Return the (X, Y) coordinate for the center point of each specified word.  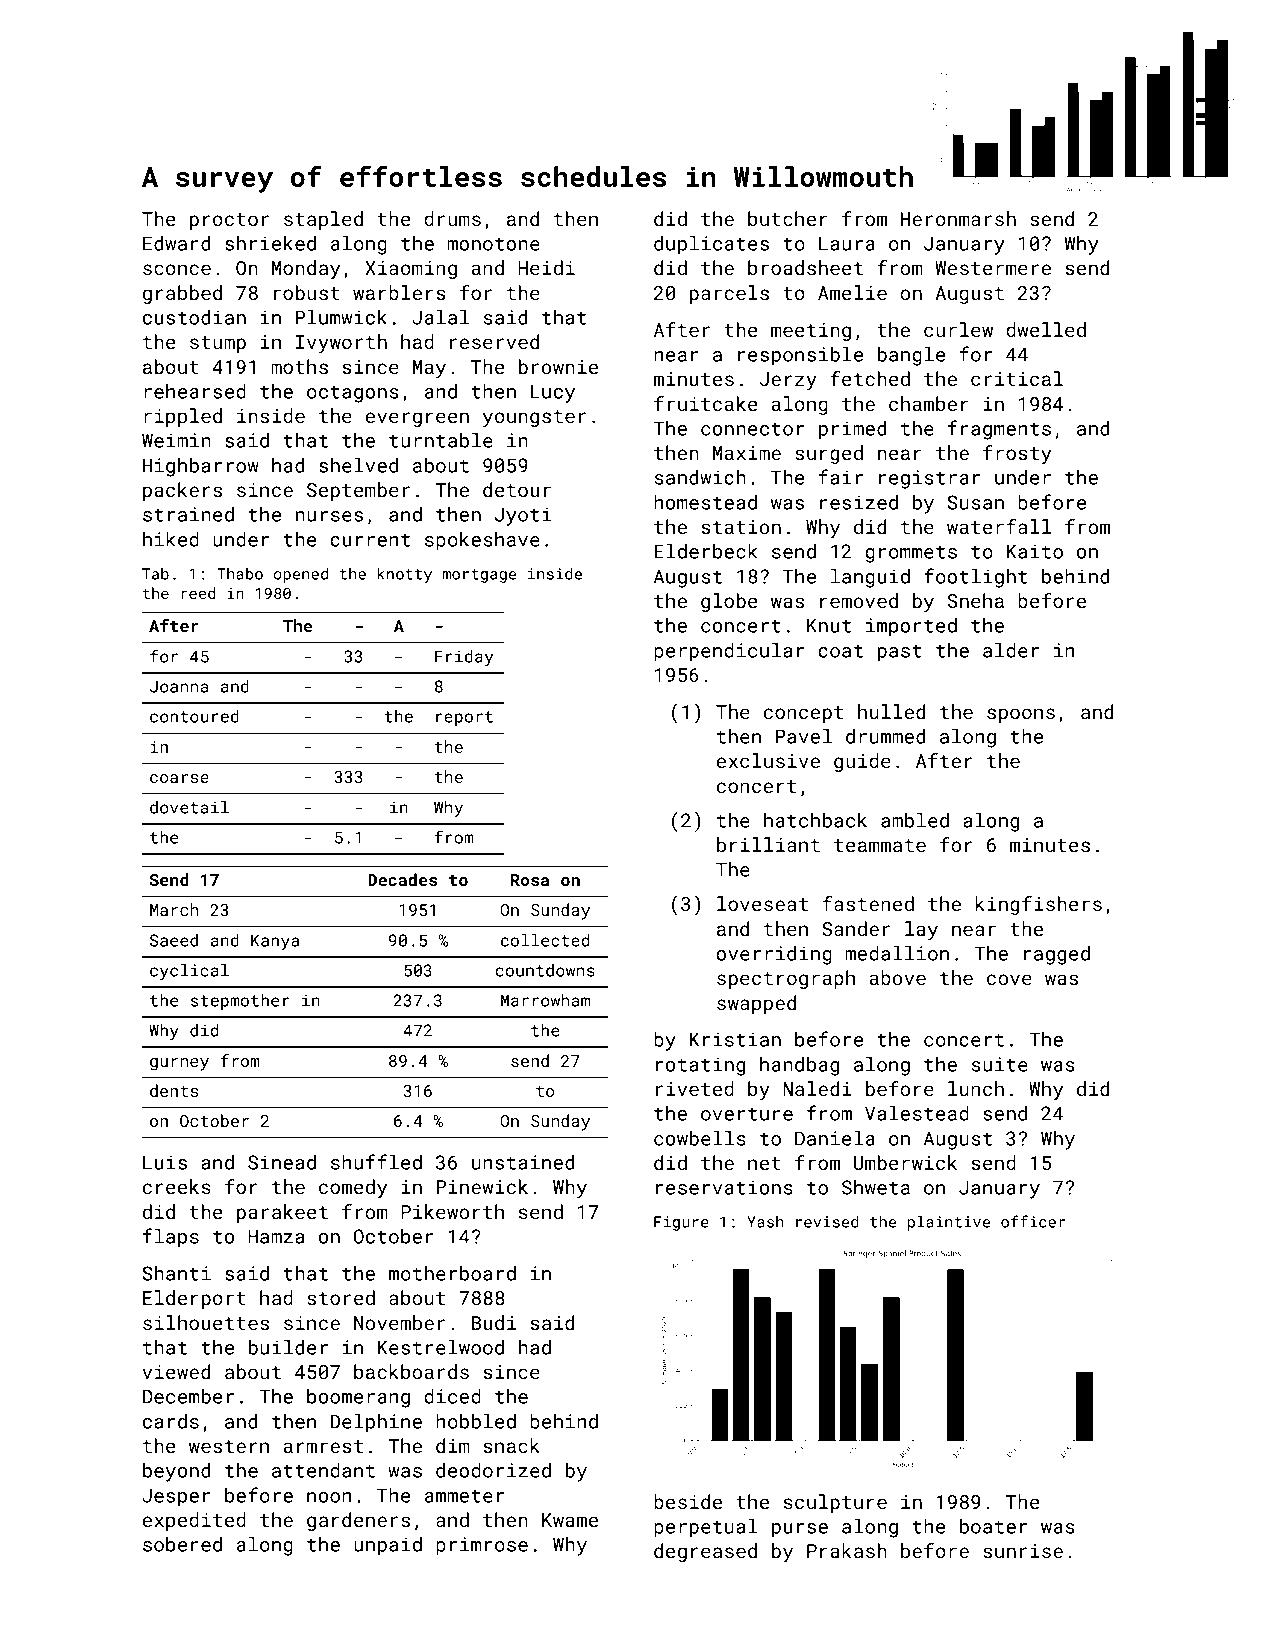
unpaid (388, 1546)
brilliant (768, 844)
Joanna (179, 686)
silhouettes (206, 1322)
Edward (176, 243)
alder (1011, 650)
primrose (482, 1546)
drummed (885, 736)
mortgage (479, 576)
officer (1033, 1221)
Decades (403, 879)
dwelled (1046, 329)
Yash (765, 1222)
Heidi (546, 267)
